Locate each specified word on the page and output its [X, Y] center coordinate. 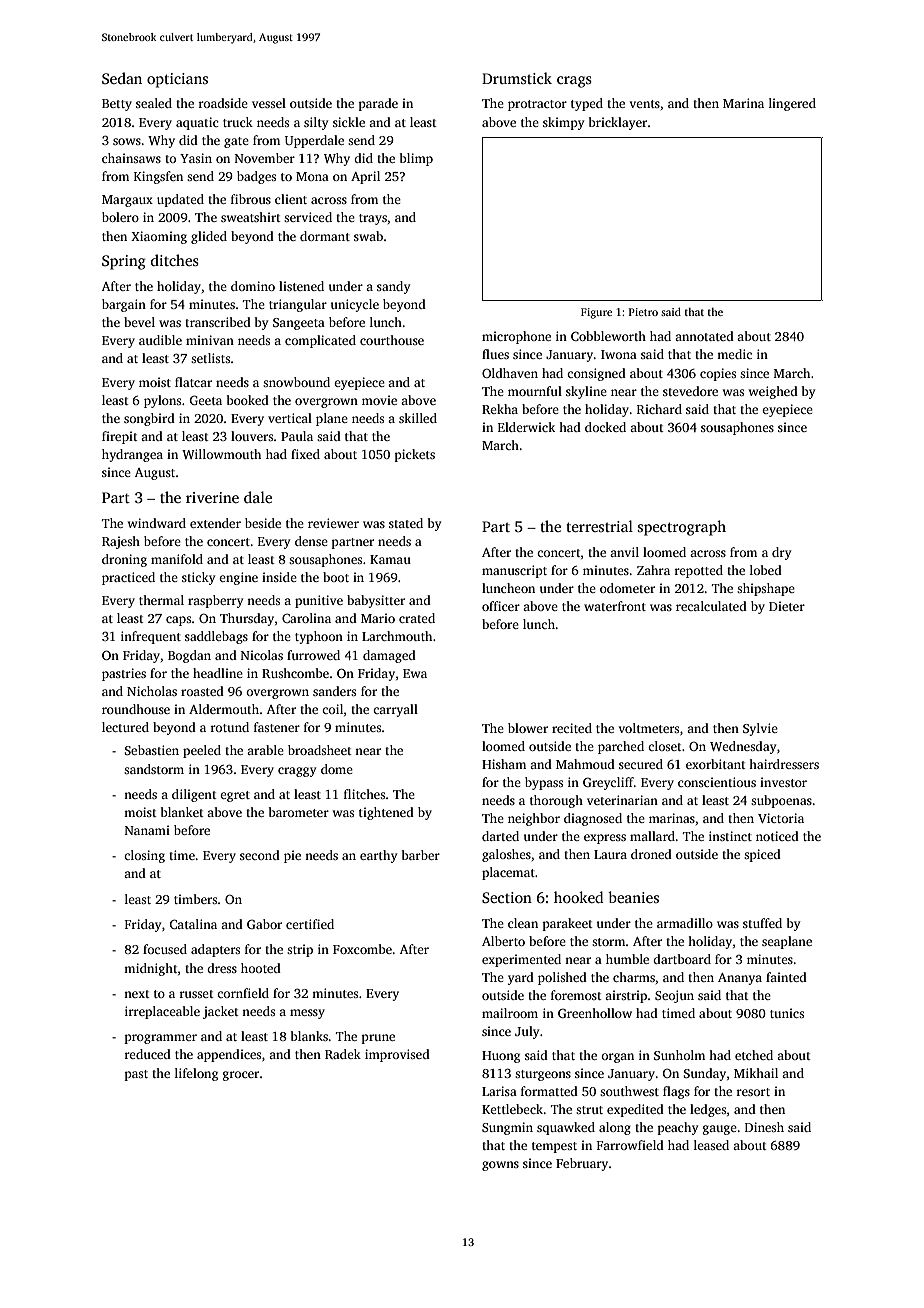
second [260, 855]
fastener [277, 727]
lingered [792, 104]
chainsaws [131, 158]
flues [495, 354]
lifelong [196, 1074]
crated [417, 618]
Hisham [504, 764]
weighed [773, 392]
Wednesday [743, 747]
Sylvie [760, 729]
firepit [120, 437]
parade [378, 104]
